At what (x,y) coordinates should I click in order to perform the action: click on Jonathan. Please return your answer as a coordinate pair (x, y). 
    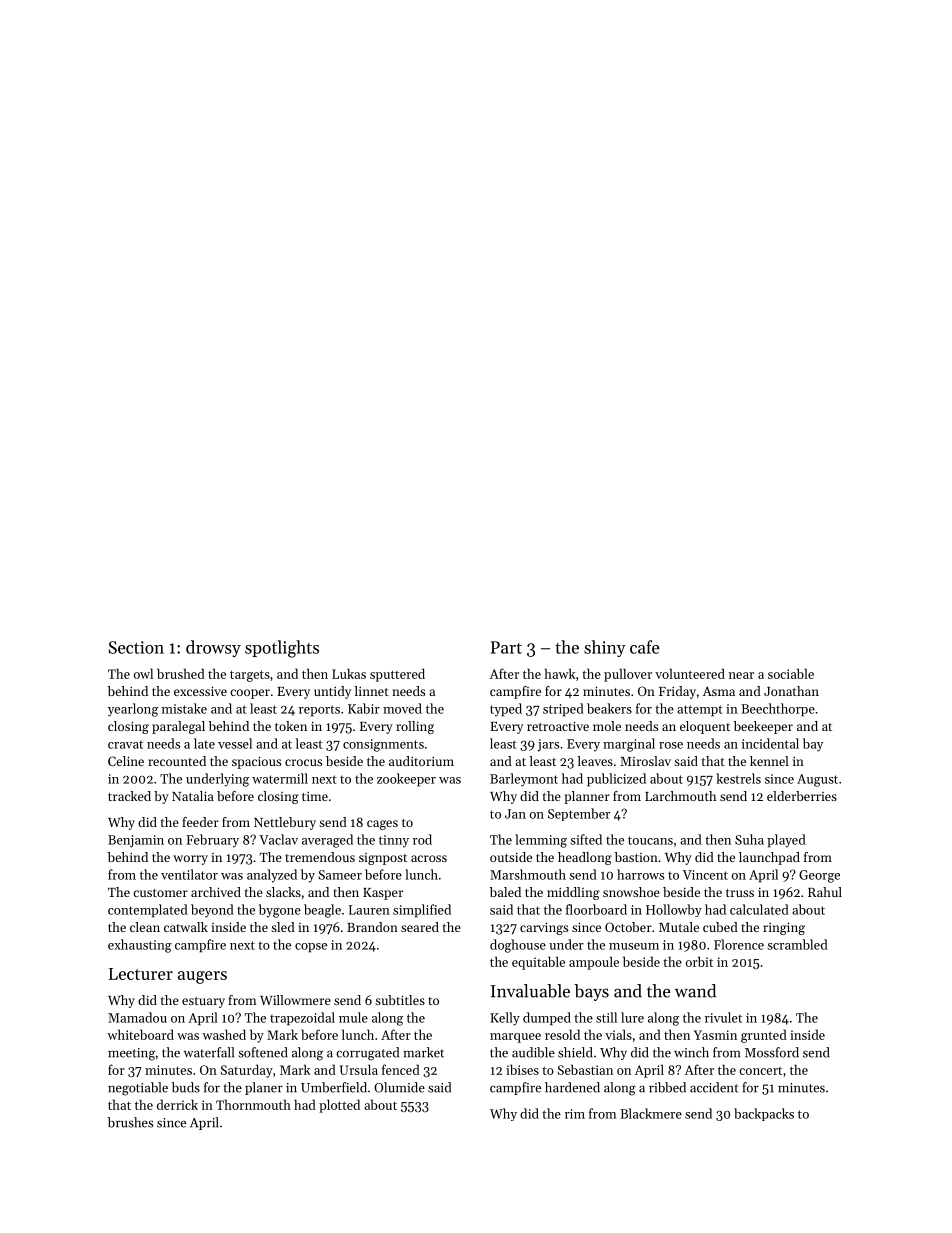
    Looking at the image, I should click on (791, 691).
